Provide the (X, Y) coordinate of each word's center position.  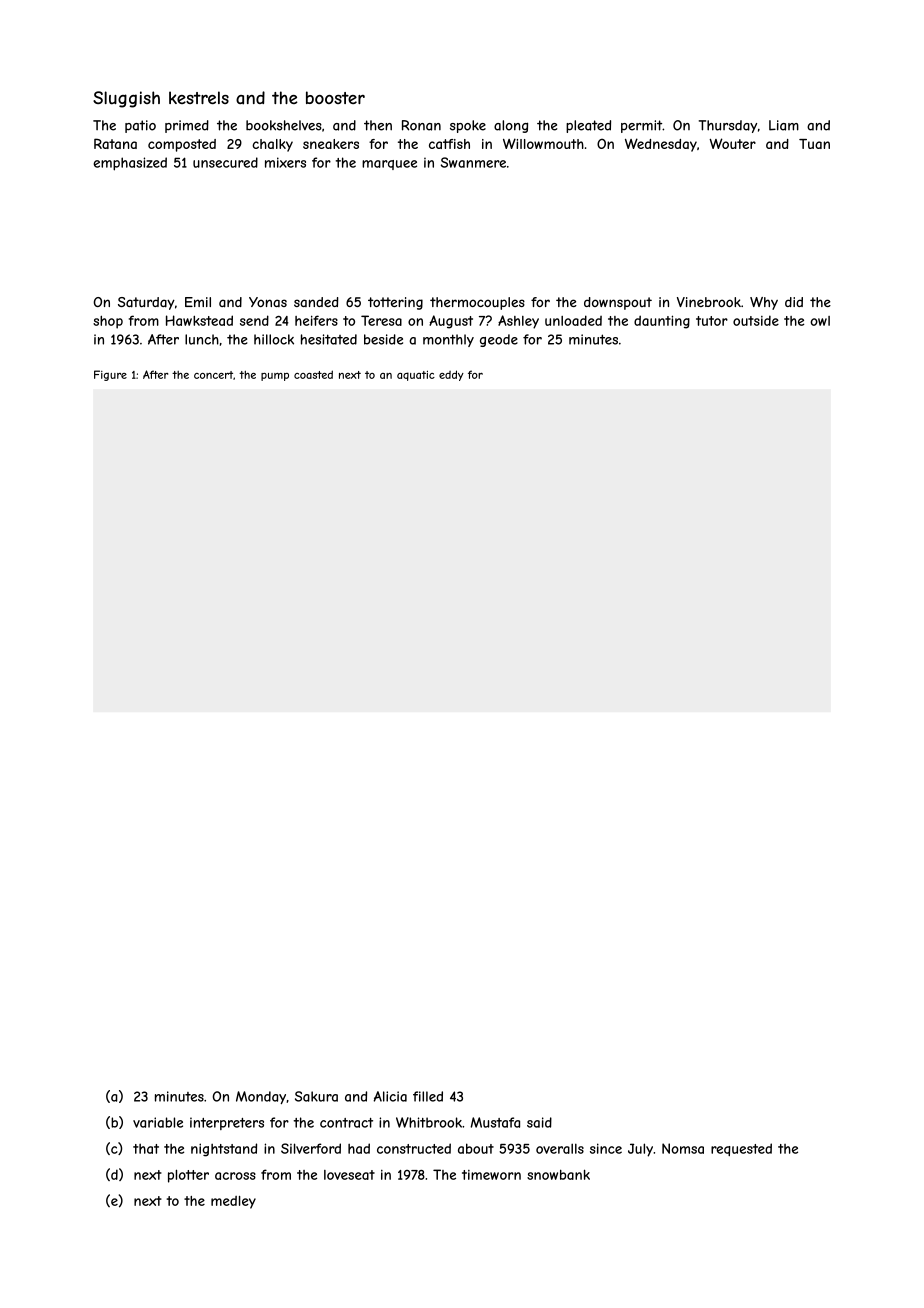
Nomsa (683, 1148)
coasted (313, 374)
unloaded (573, 320)
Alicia (390, 1096)
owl (820, 321)
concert (213, 375)
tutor (712, 321)
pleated (588, 126)
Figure (110, 375)
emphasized (130, 164)
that (146, 1149)
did (794, 302)
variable (158, 1122)
